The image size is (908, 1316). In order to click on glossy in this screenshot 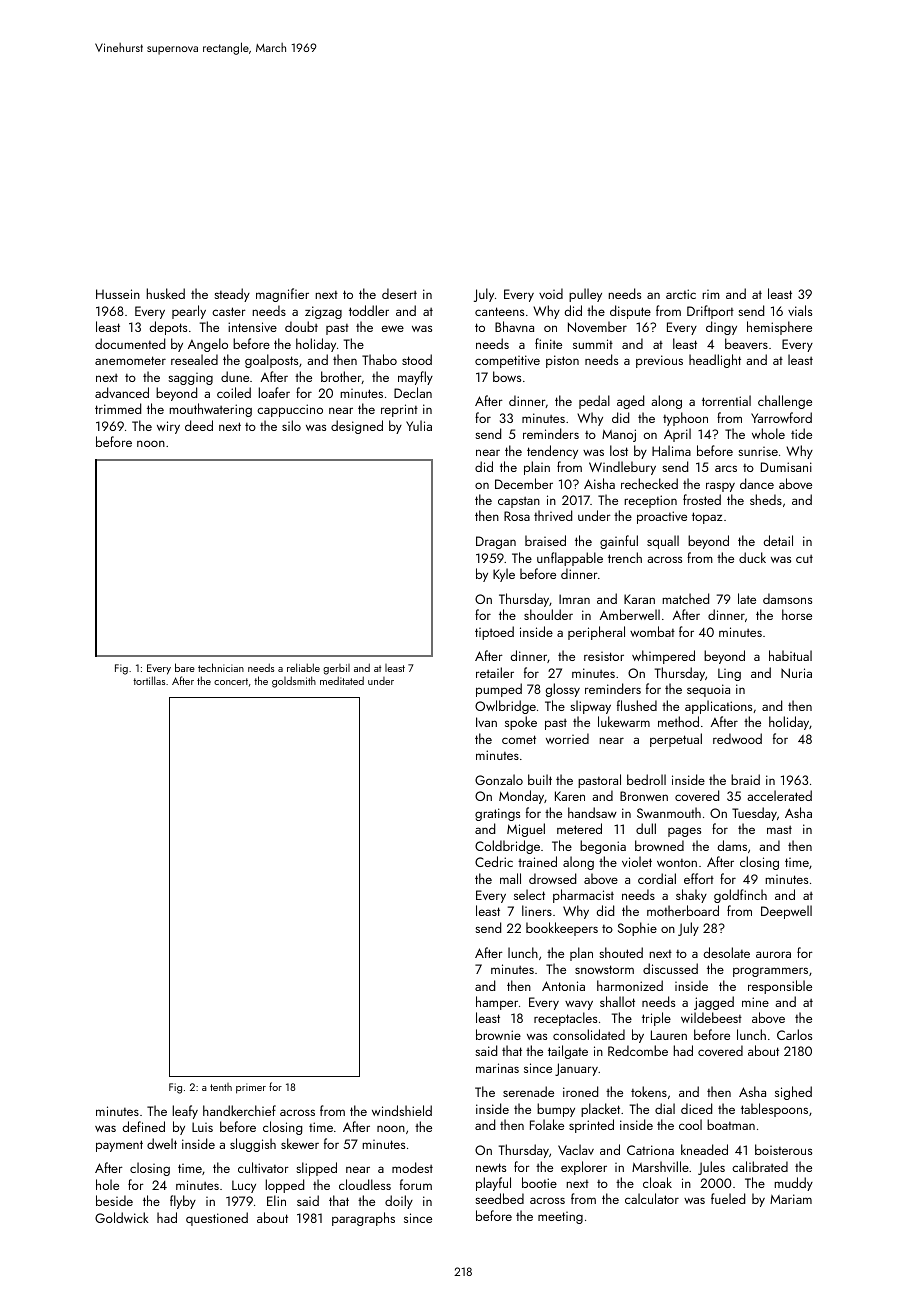, I will do `click(563, 690)`.
